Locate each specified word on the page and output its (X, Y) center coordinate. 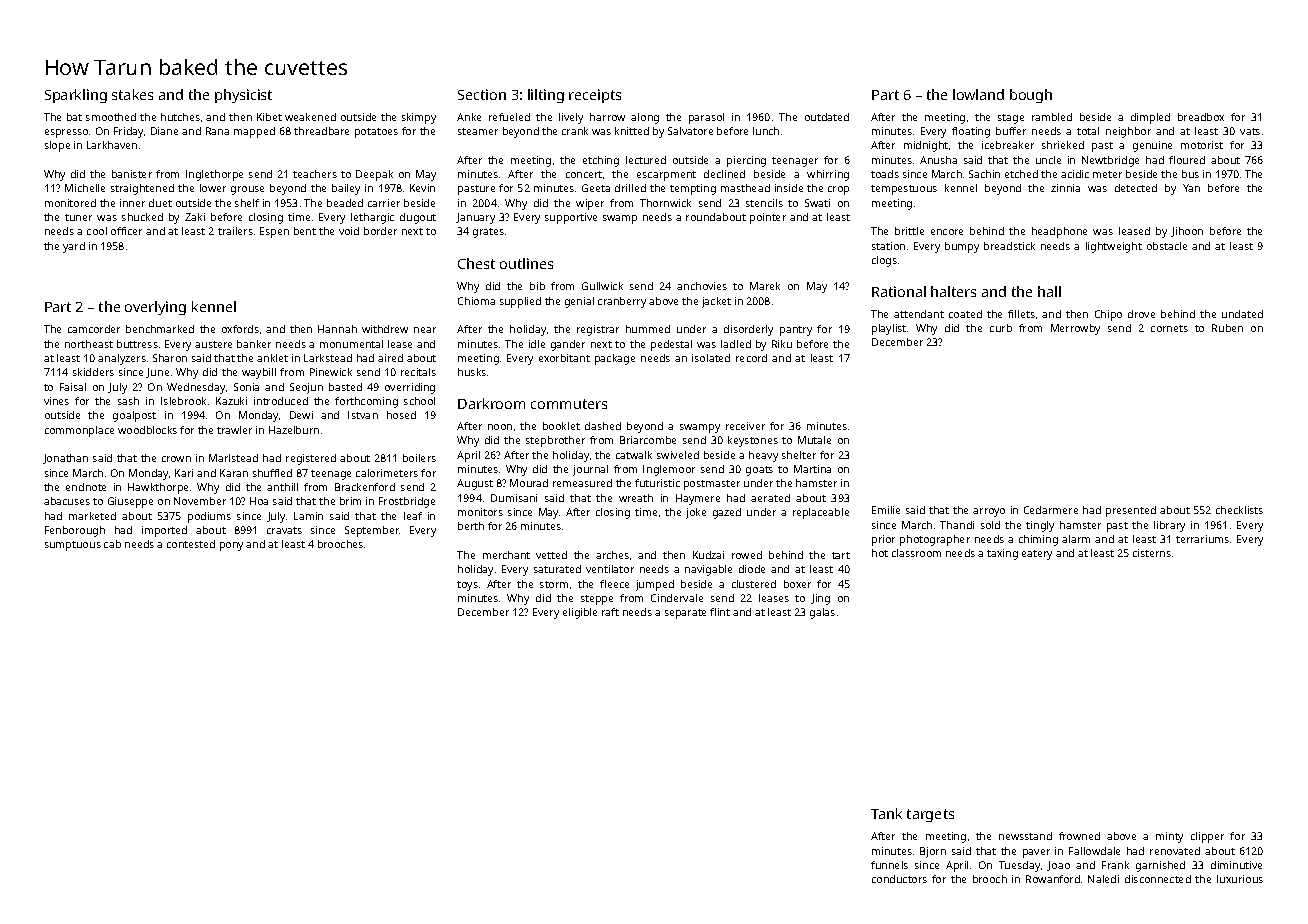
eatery (1037, 555)
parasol (706, 118)
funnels (889, 865)
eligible (580, 613)
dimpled (1150, 118)
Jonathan (65, 459)
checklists (1239, 510)
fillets (1021, 314)
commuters (569, 404)
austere (213, 344)
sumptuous (73, 546)
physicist (243, 96)
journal (590, 470)
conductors (899, 879)
